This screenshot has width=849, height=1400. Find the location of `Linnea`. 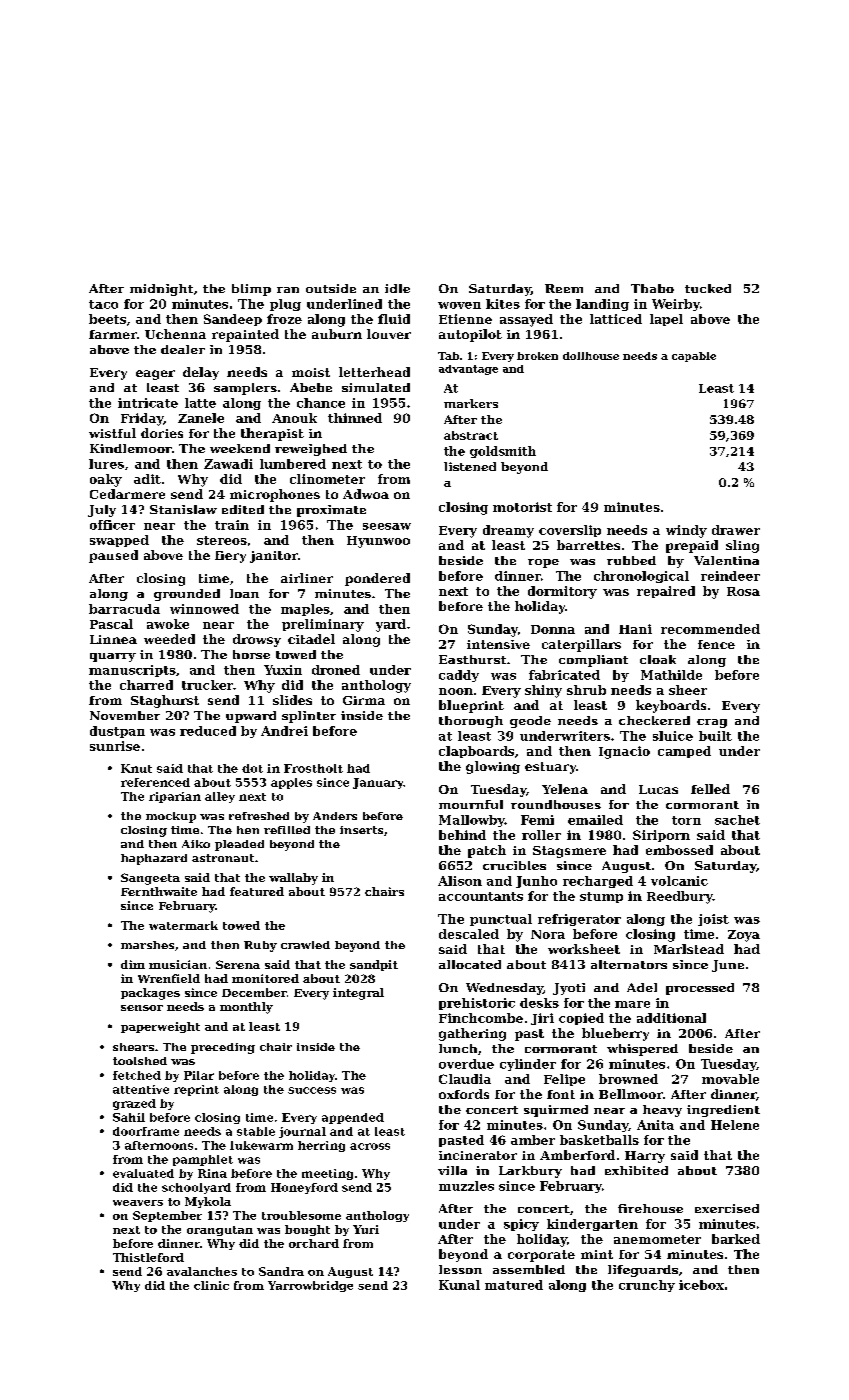

Linnea is located at coordinates (113, 639).
